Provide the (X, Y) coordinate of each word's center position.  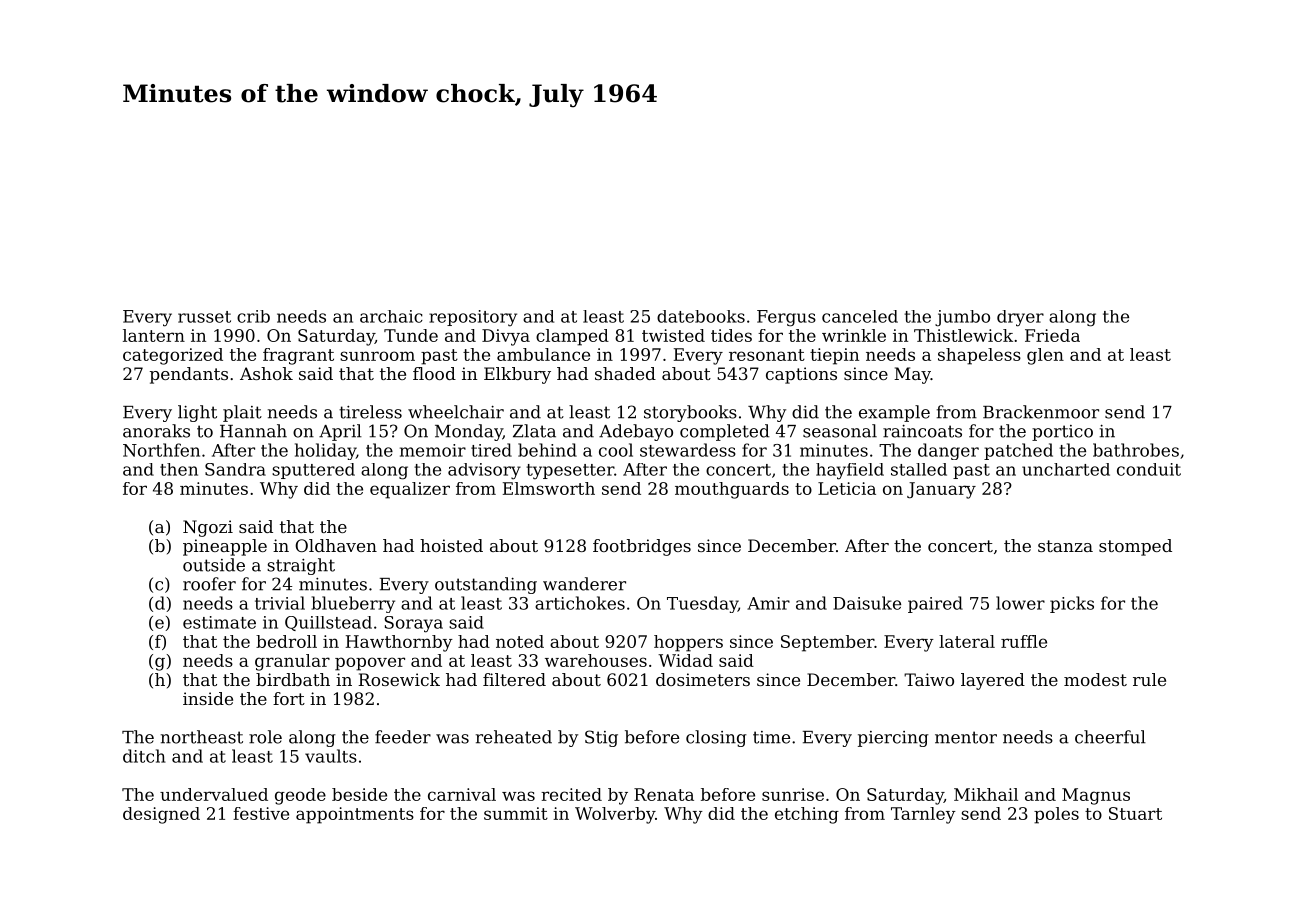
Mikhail (986, 794)
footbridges (642, 547)
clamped (572, 337)
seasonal (840, 431)
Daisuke (867, 603)
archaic (391, 316)
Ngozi (208, 528)
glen (1045, 356)
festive (261, 813)
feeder (403, 737)
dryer (1020, 318)
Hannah (253, 431)
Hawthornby (399, 643)
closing (716, 738)
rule (1149, 679)
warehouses (596, 660)
